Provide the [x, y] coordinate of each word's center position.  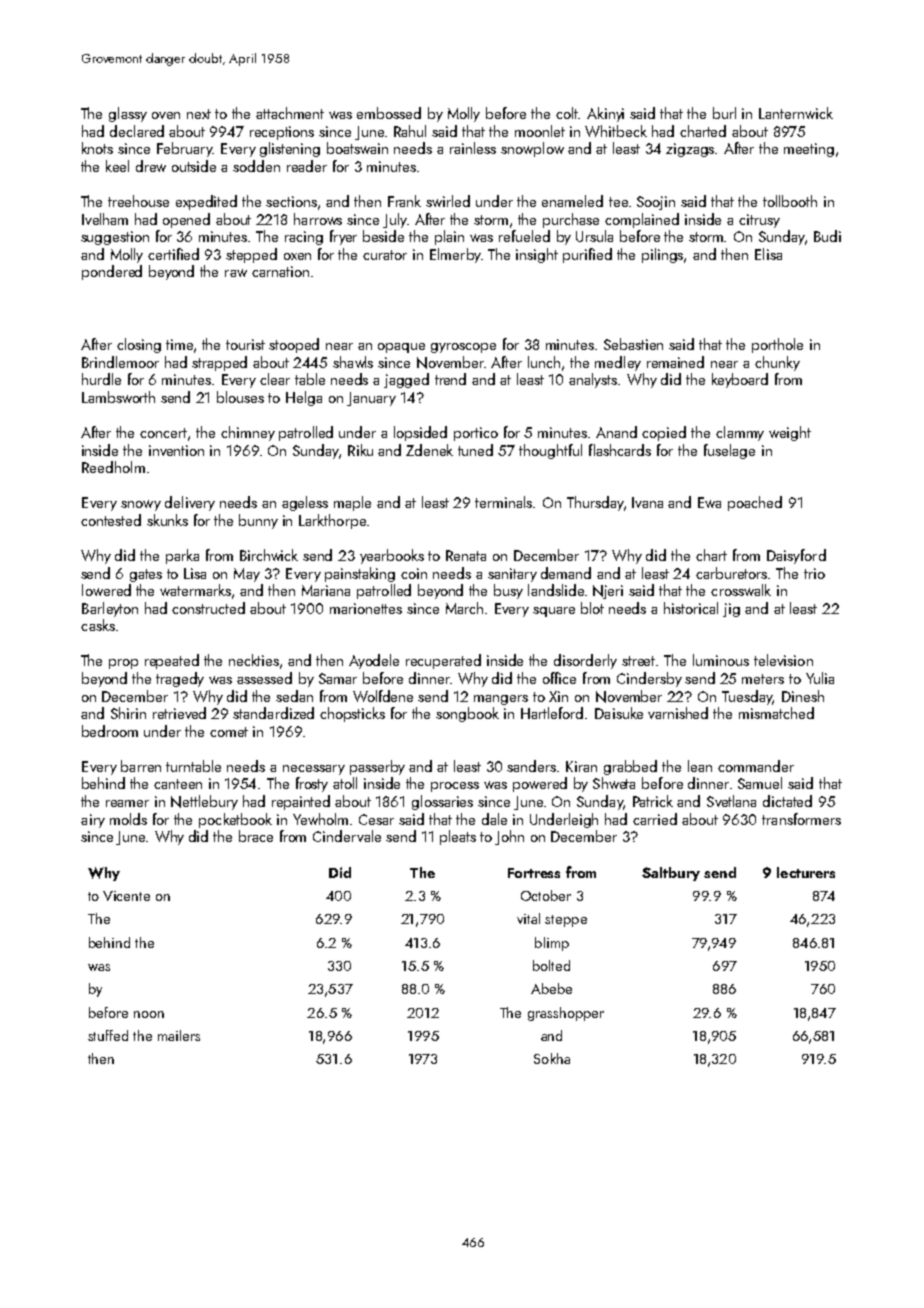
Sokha [552, 1058]
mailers [179, 1035]
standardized [273, 713]
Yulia [820, 678]
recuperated [443, 661]
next [199, 114]
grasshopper [566, 1014]
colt [567, 113]
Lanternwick [796, 113]
